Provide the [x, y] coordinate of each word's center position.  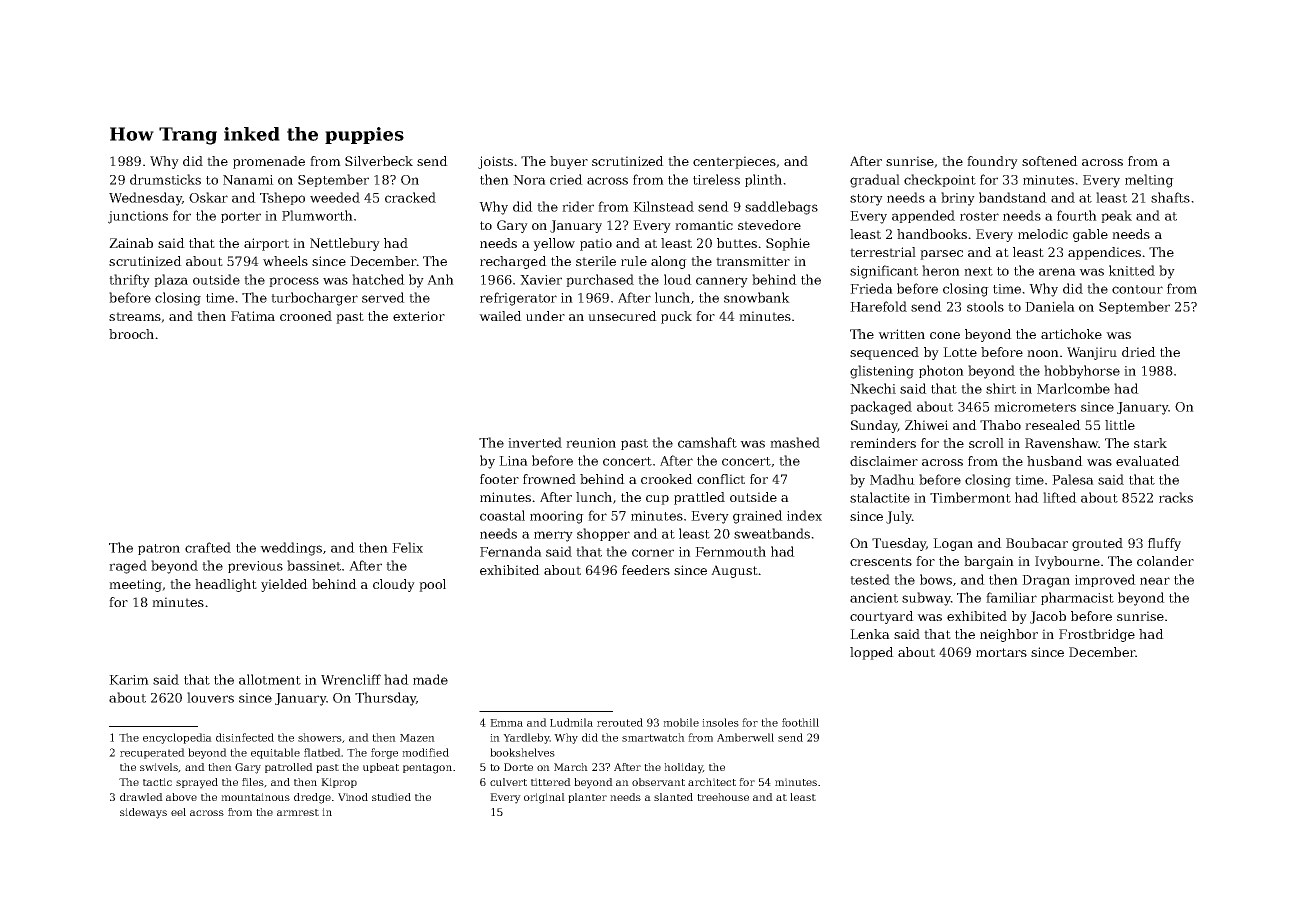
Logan [953, 544]
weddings [291, 549]
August [734, 571]
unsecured [622, 316]
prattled [699, 498]
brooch [131, 334]
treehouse [723, 797]
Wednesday [145, 199]
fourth [1077, 215]
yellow [554, 244]
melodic [1043, 234]
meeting [135, 585]
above [181, 797]
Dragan [1046, 581]
